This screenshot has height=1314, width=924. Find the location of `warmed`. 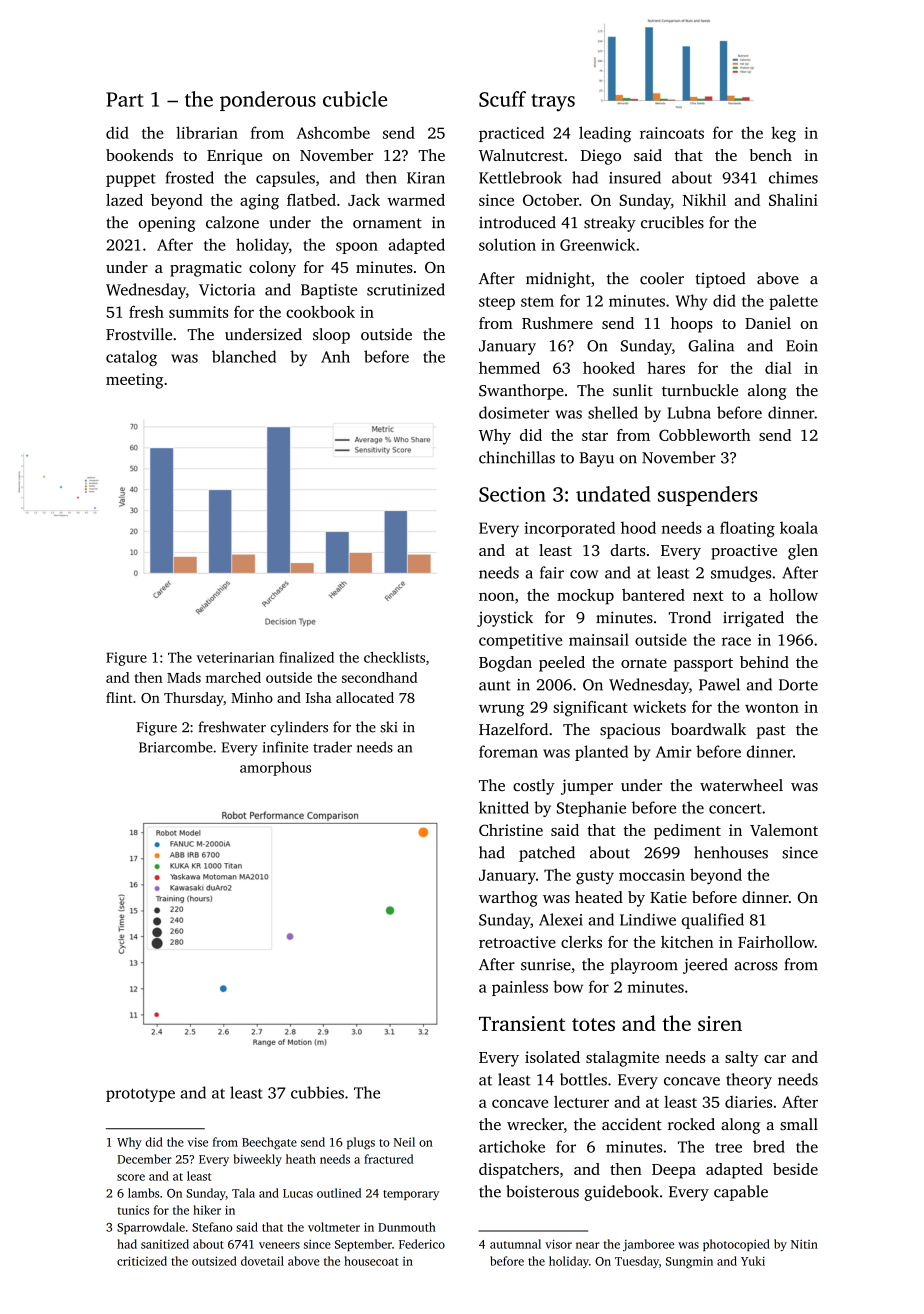

warmed is located at coordinates (416, 200).
